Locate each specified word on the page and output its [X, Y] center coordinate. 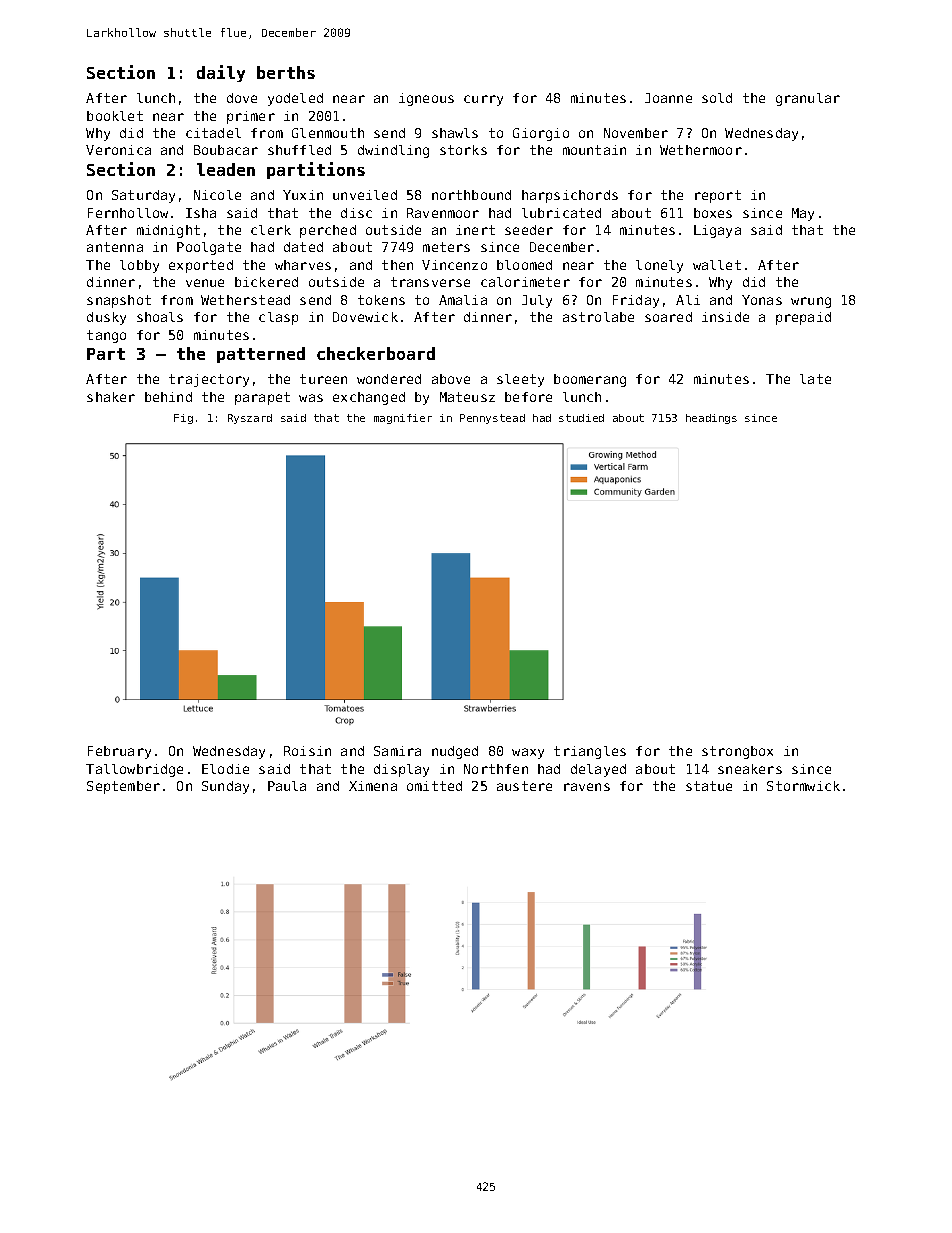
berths [286, 72]
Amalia [463, 300]
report [718, 196]
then [397, 265]
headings [711, 419]
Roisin [307, 751]
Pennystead [492, 419]
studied [581, 418]
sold [717, 98]
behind [168, 397]
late [815, 379]
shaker [111, 397]
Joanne [668, 98]
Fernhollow [128, 213]
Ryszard [250, 419]
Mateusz [467, 397]
